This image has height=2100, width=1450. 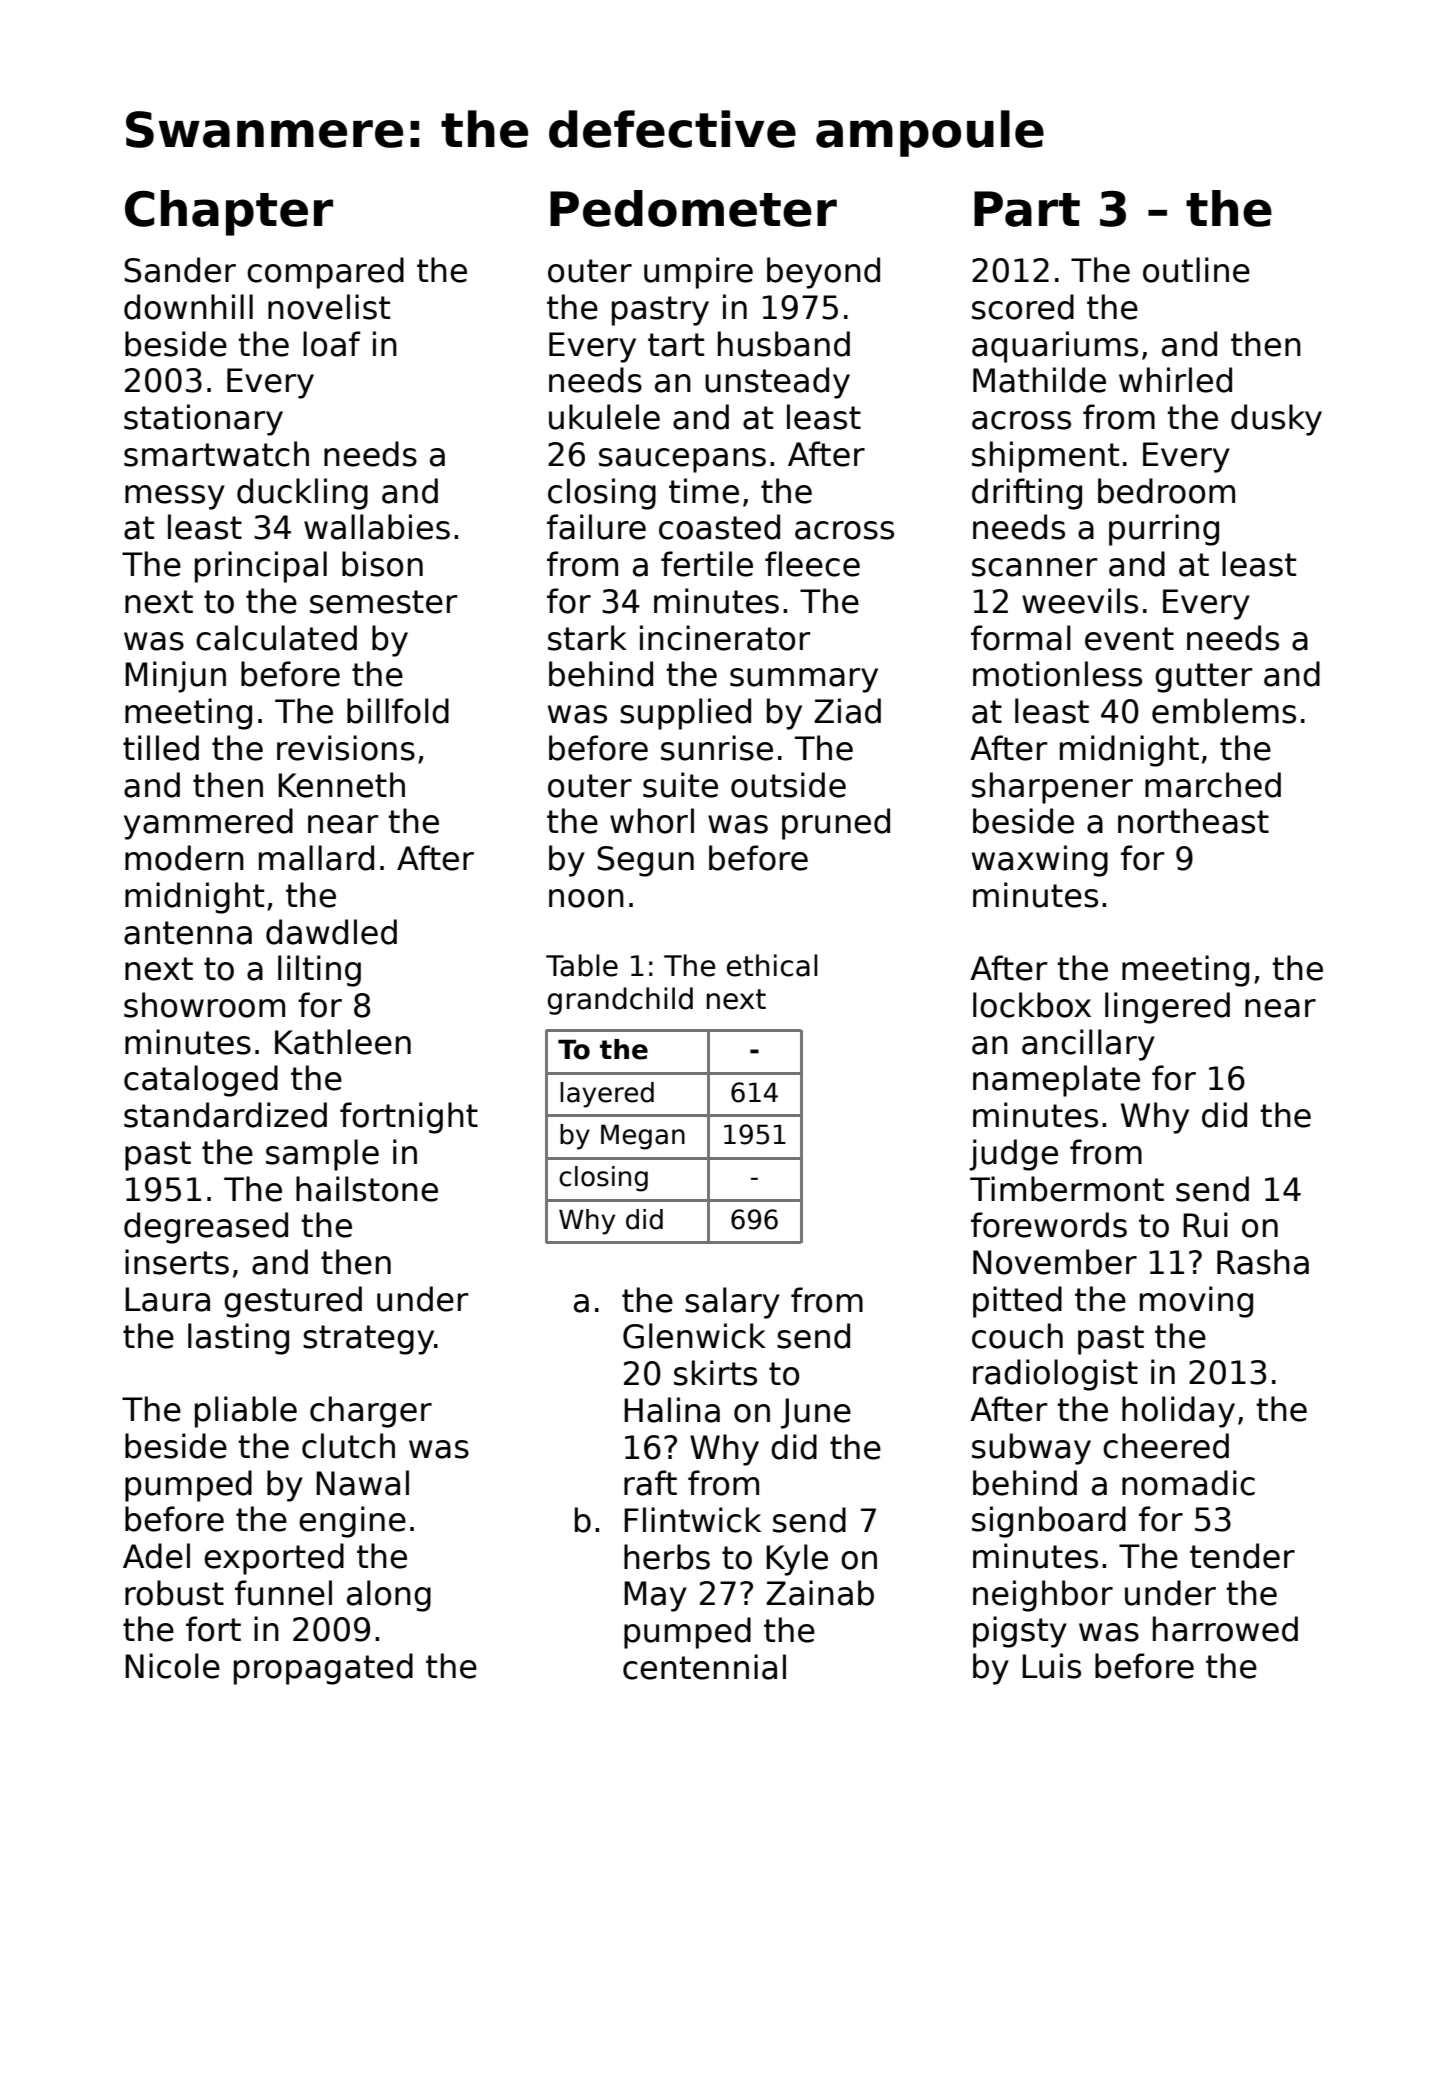 I want to click on nameplate, so click(x=1056, y=1081).
